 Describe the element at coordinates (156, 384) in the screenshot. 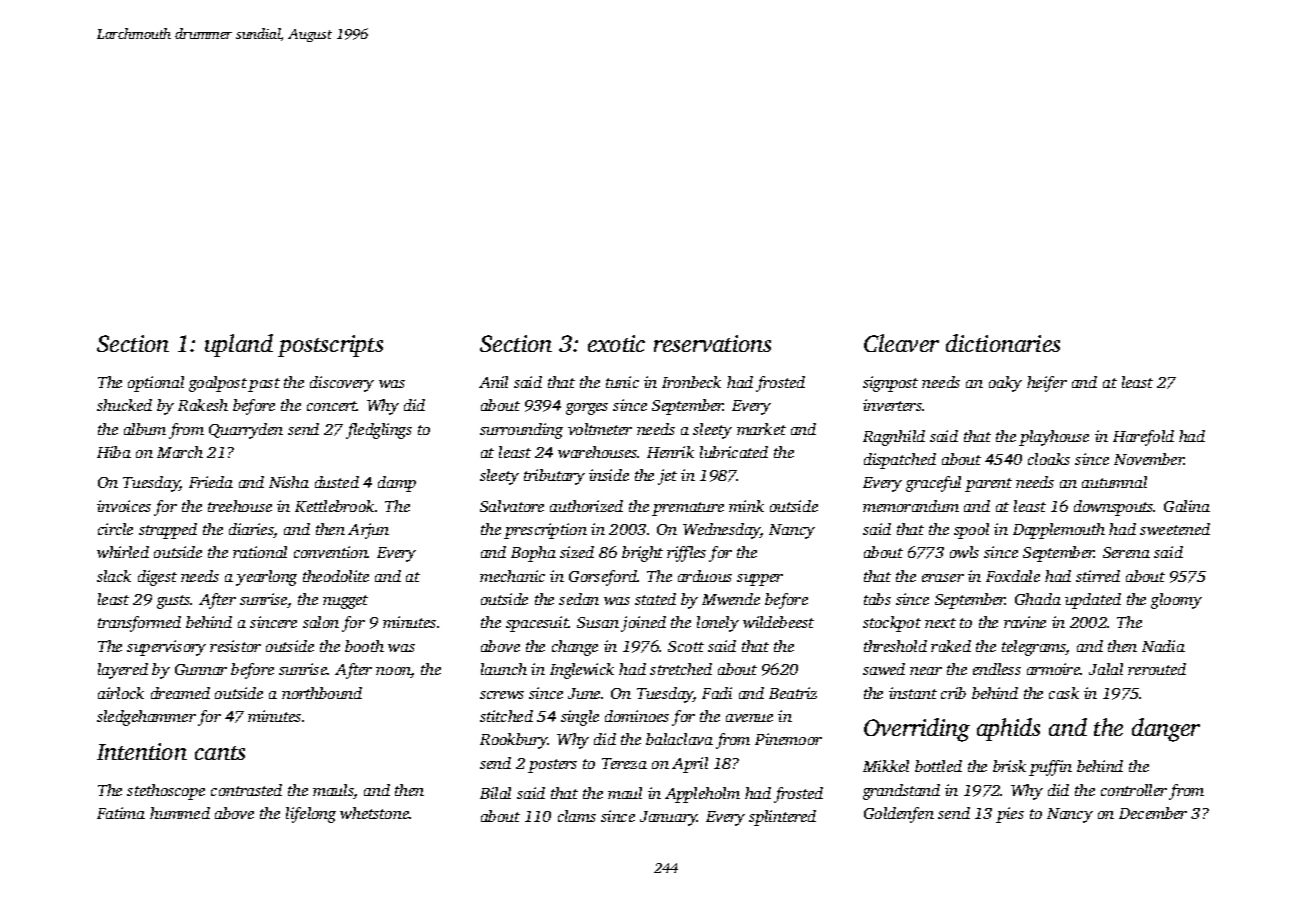

I see `optional` at that location.
